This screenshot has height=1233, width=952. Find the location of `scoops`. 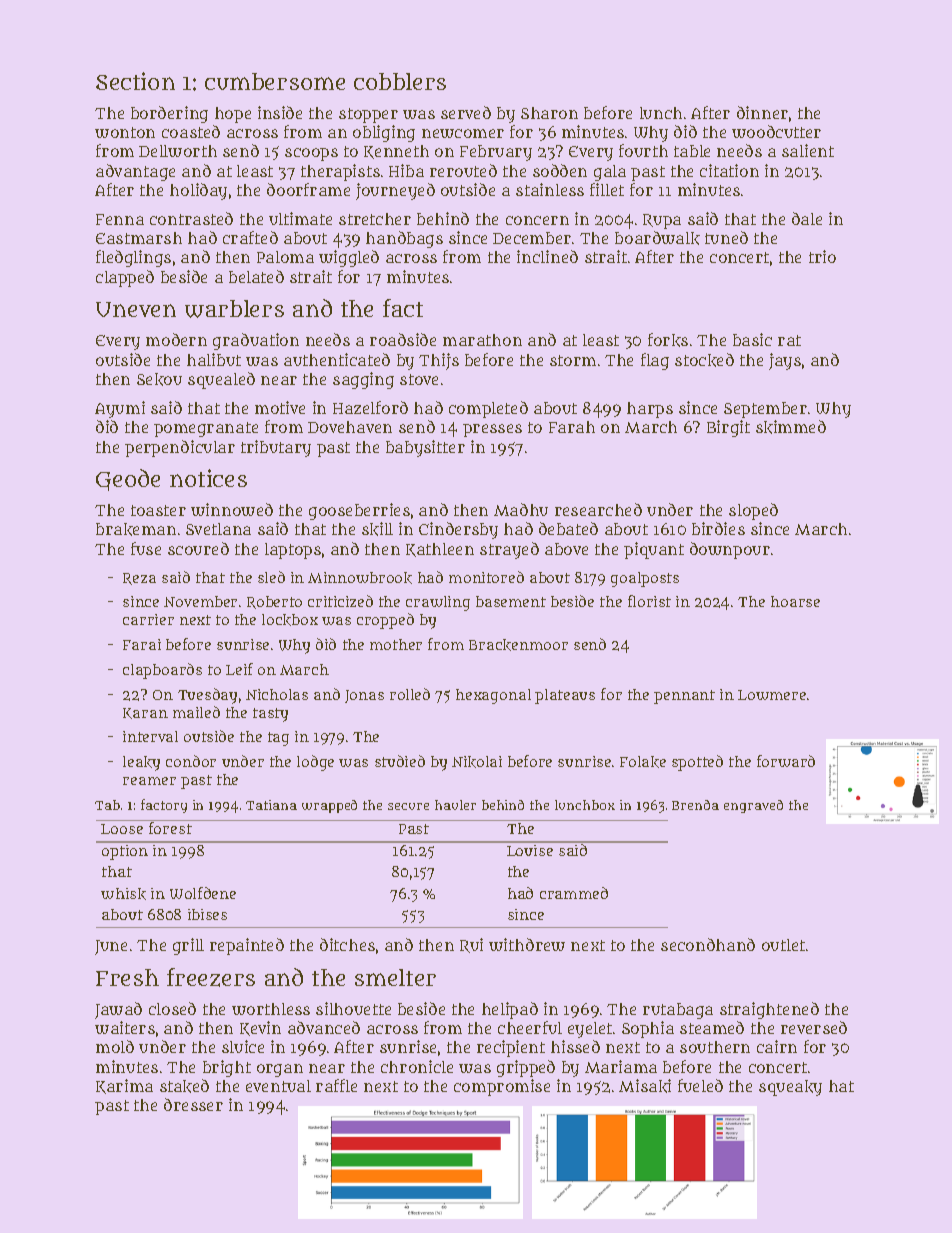

scoops is located at coordinates (311, 154).
